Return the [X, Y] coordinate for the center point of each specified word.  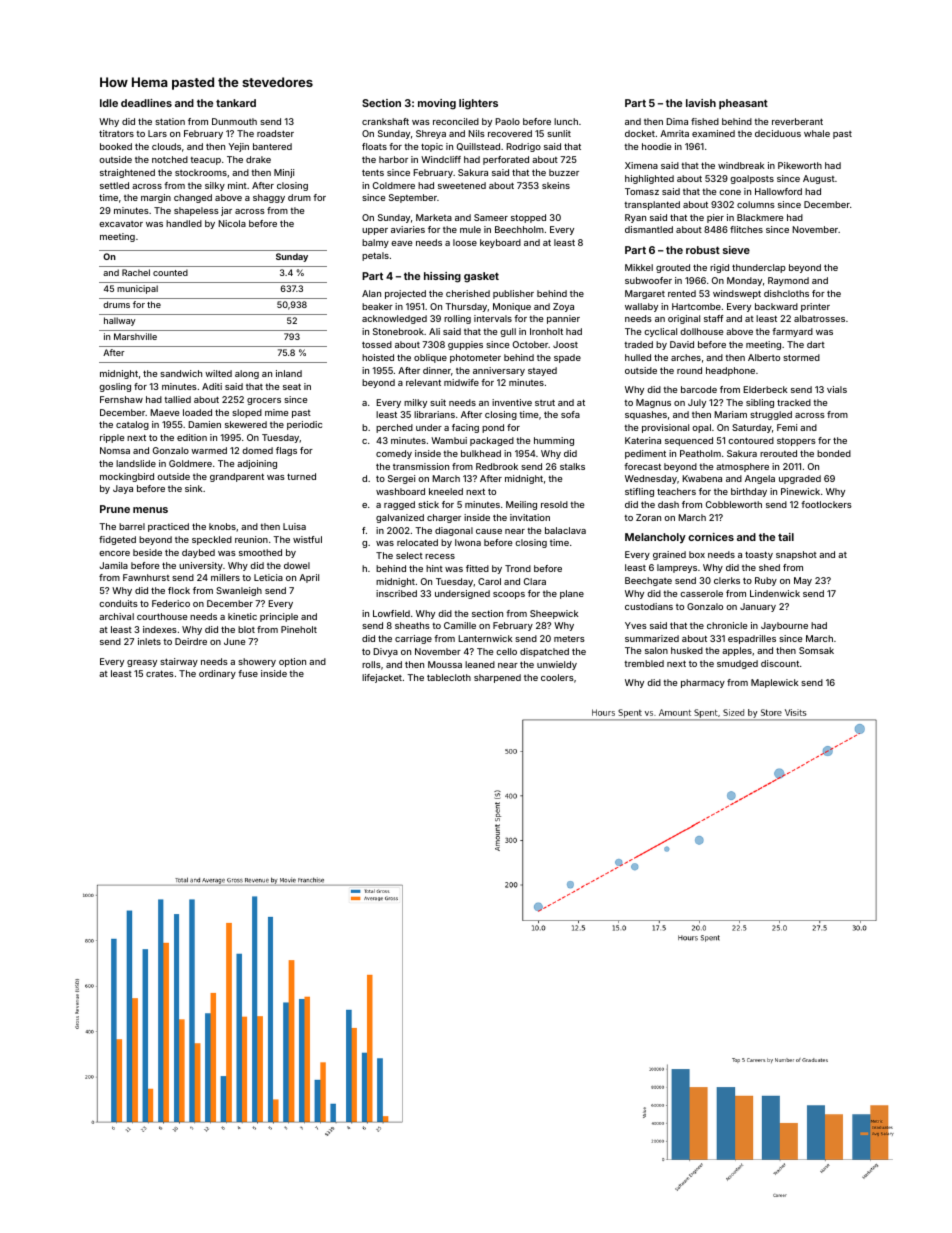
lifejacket [382, 678]
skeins [556, 185]
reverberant [797, 121]
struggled [771, 415]
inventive [512, 402]
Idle [109, 103]
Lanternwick [485, 638]
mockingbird [127, 477]
